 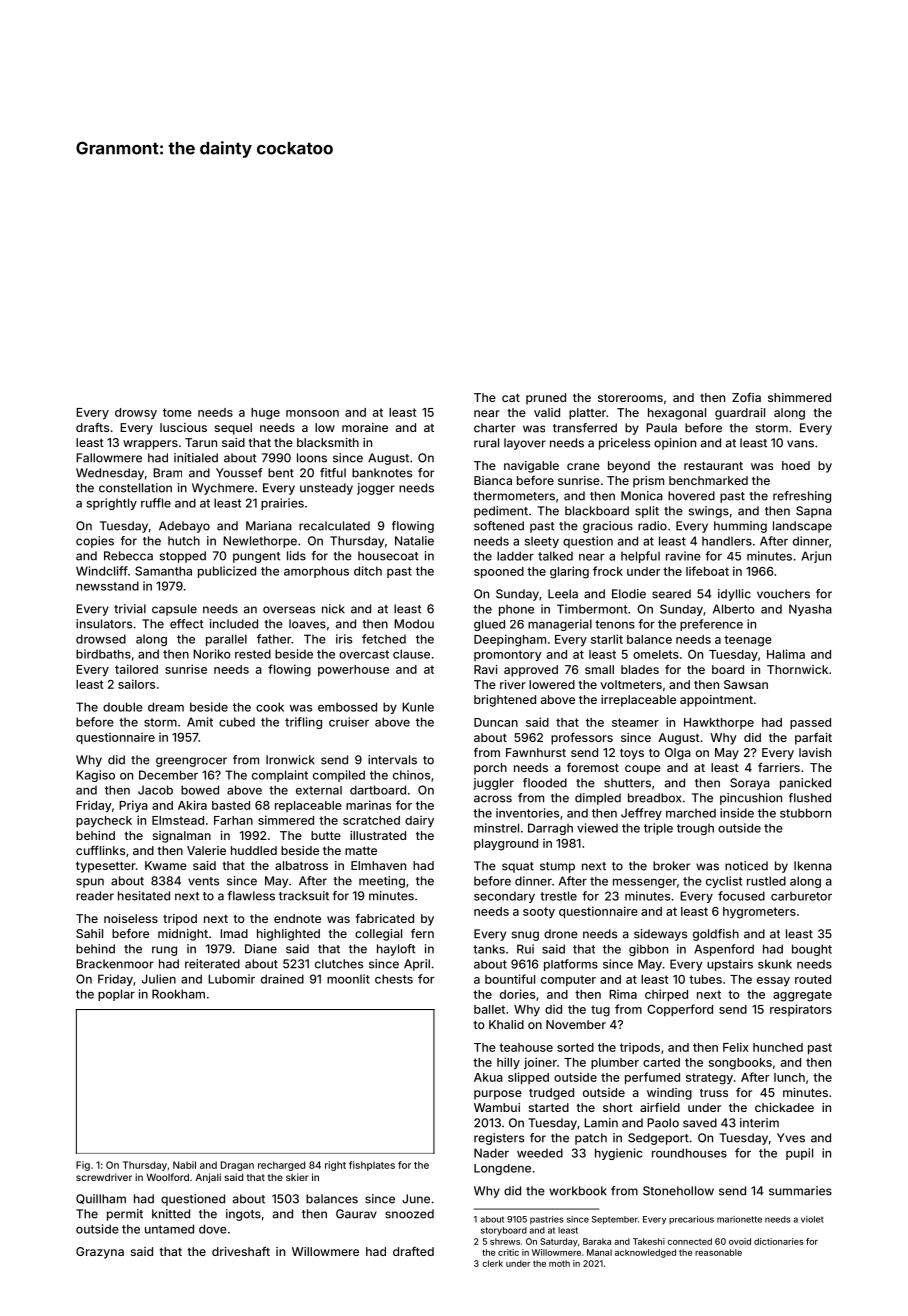 What do you see at coordinates (116, 995) in the page?
I see `poplar` at bounding box center [116, 995].
